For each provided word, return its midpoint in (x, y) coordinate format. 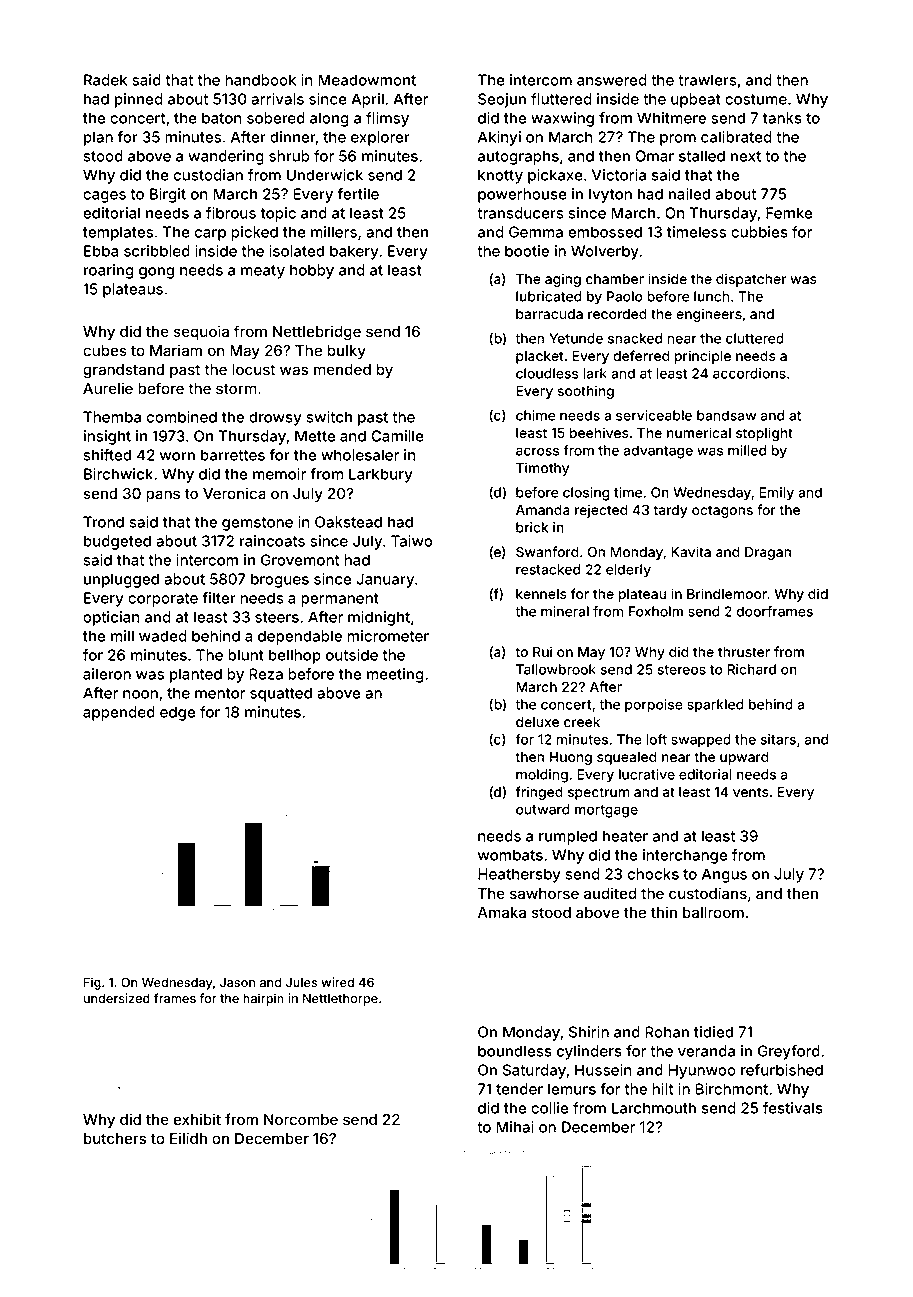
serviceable (654, 415)
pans (163, 496)
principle (703, 357)
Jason (237, 982)
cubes (105, 350)
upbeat (696, 100)
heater (625, 836)
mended (342, 369)
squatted (281, 694)
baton (222, 118)
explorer (380, 138)
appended (119, 713)
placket (540, 357)
